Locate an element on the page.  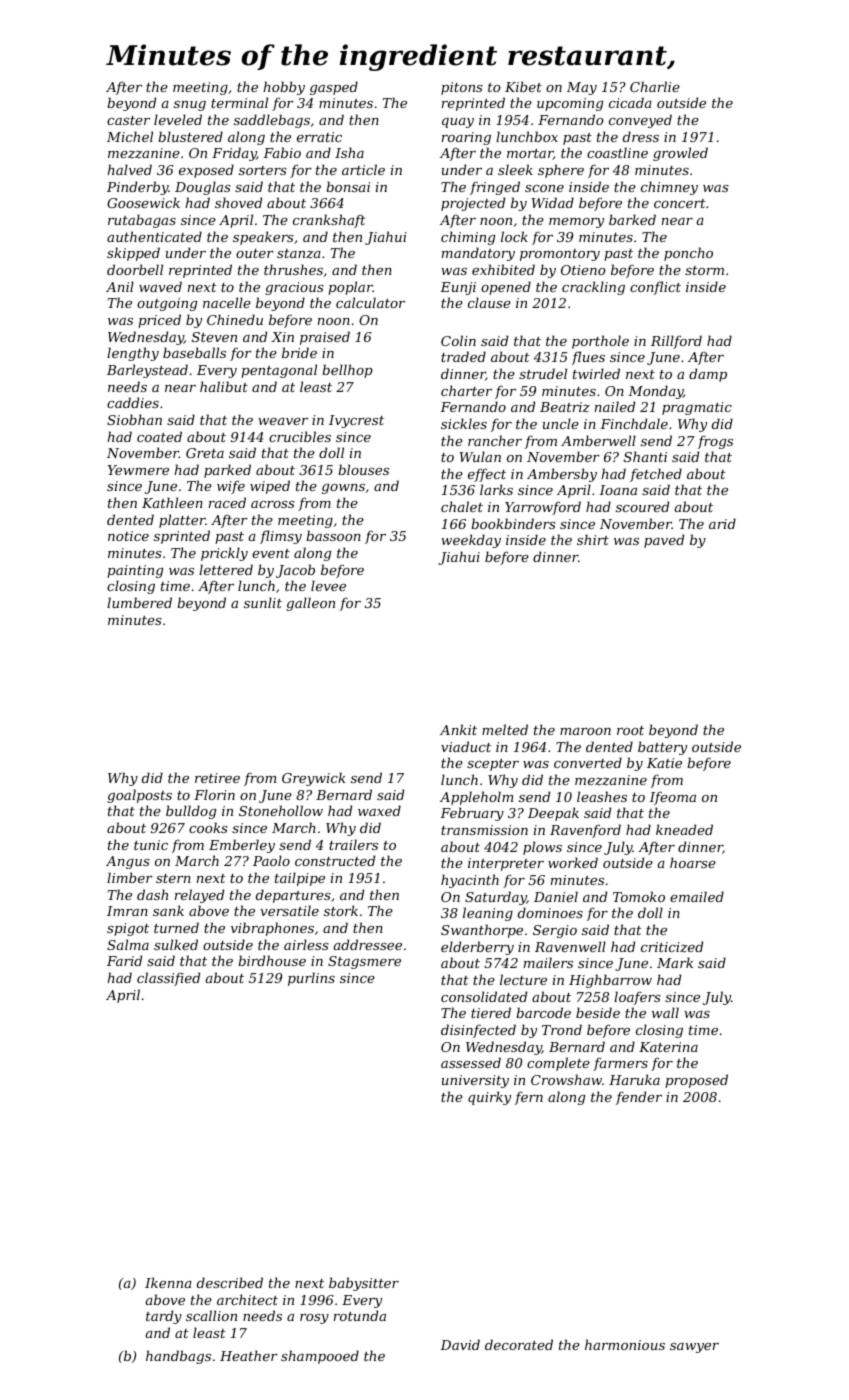
Ravenford is located at coordinates (585, 831).
